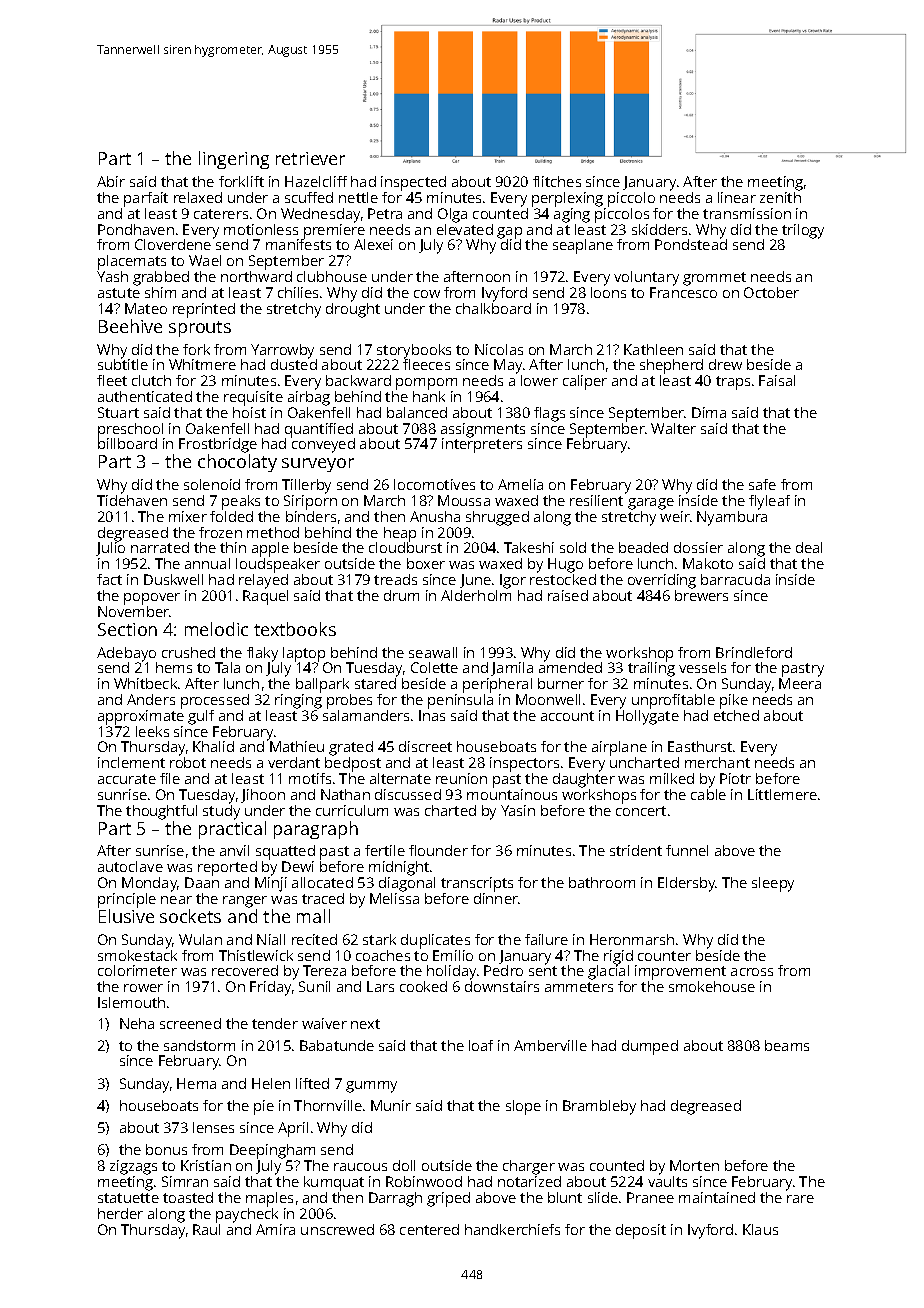 This image has height=1308, width=924. Describe the element at coordinates (395, 579) in the image. I see `treads` at that location.
